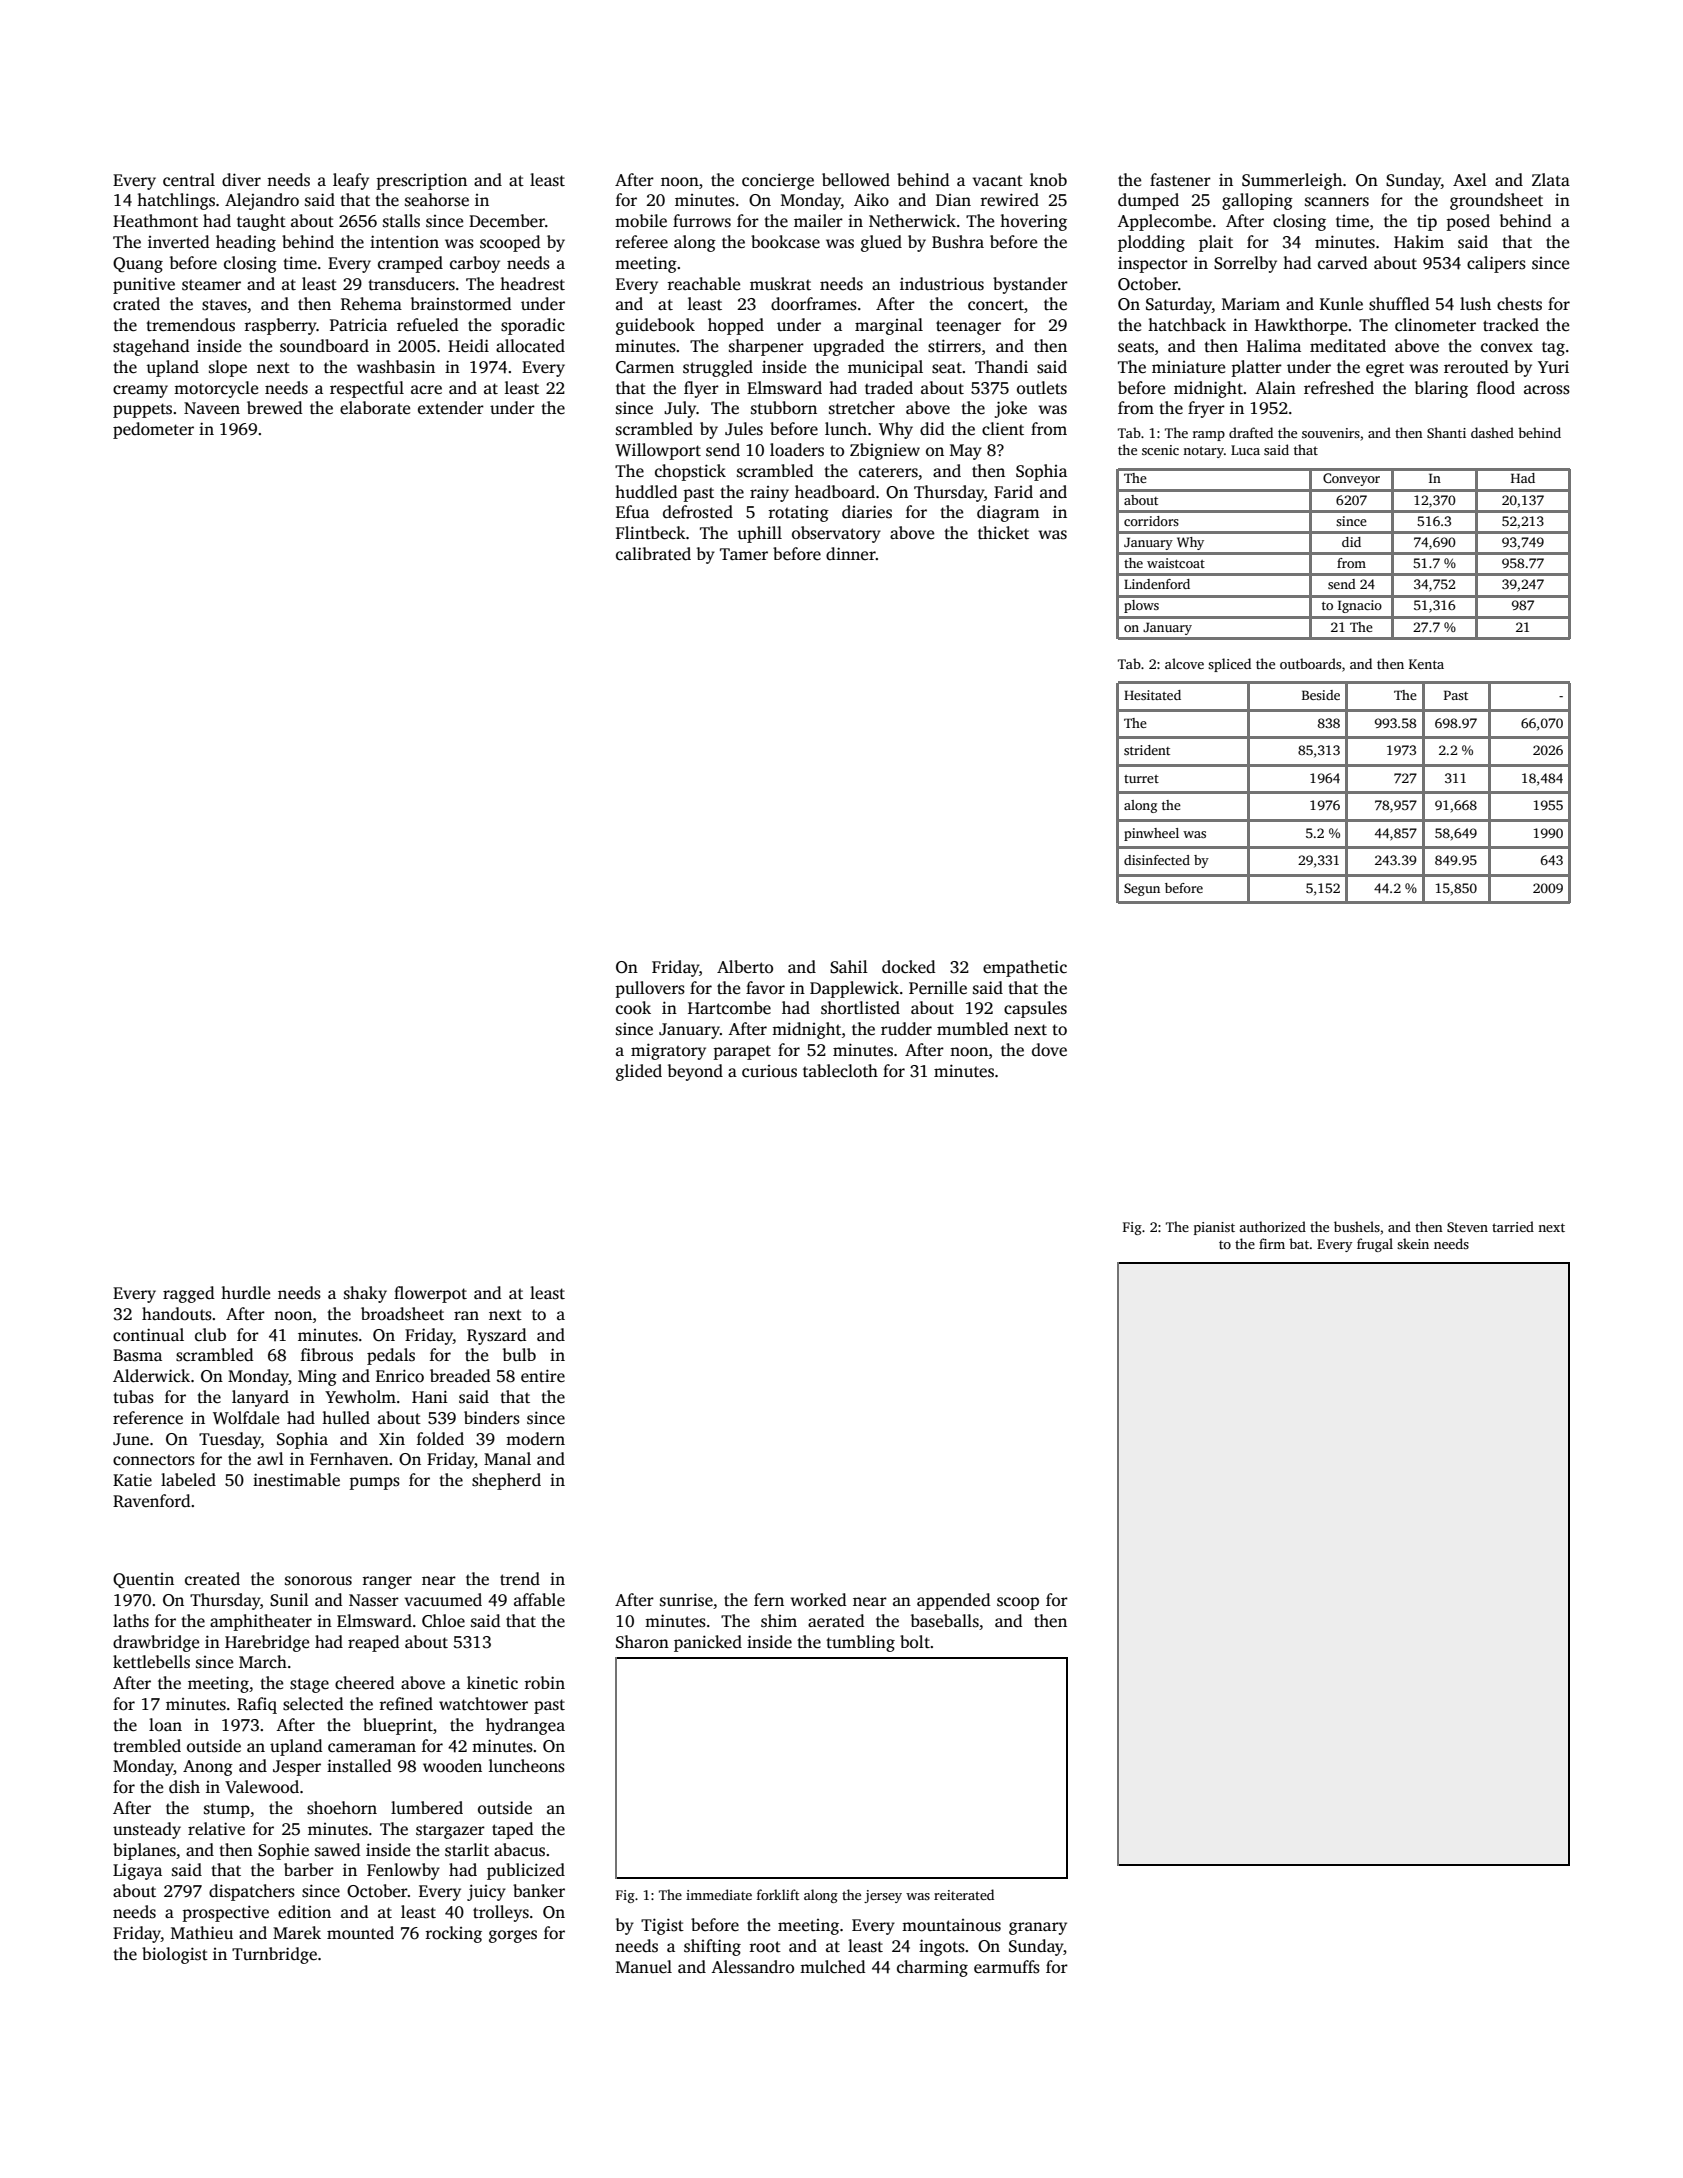 The image size is (1683, 2178). What do you see at coordinates (650, 989) in the image?
I see `pullovers` at bounding box center [650, 989].
